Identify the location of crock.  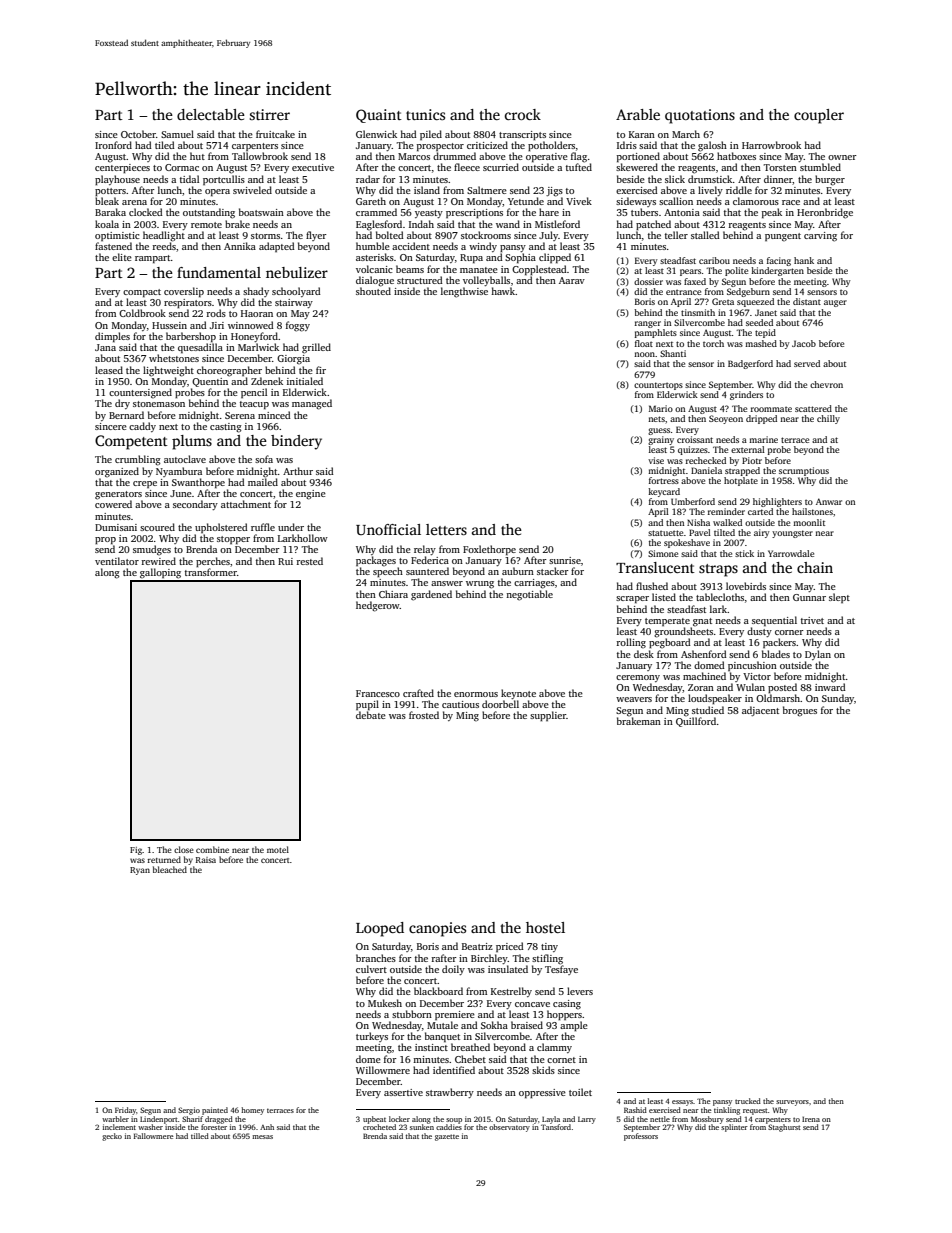
(523, 114).
